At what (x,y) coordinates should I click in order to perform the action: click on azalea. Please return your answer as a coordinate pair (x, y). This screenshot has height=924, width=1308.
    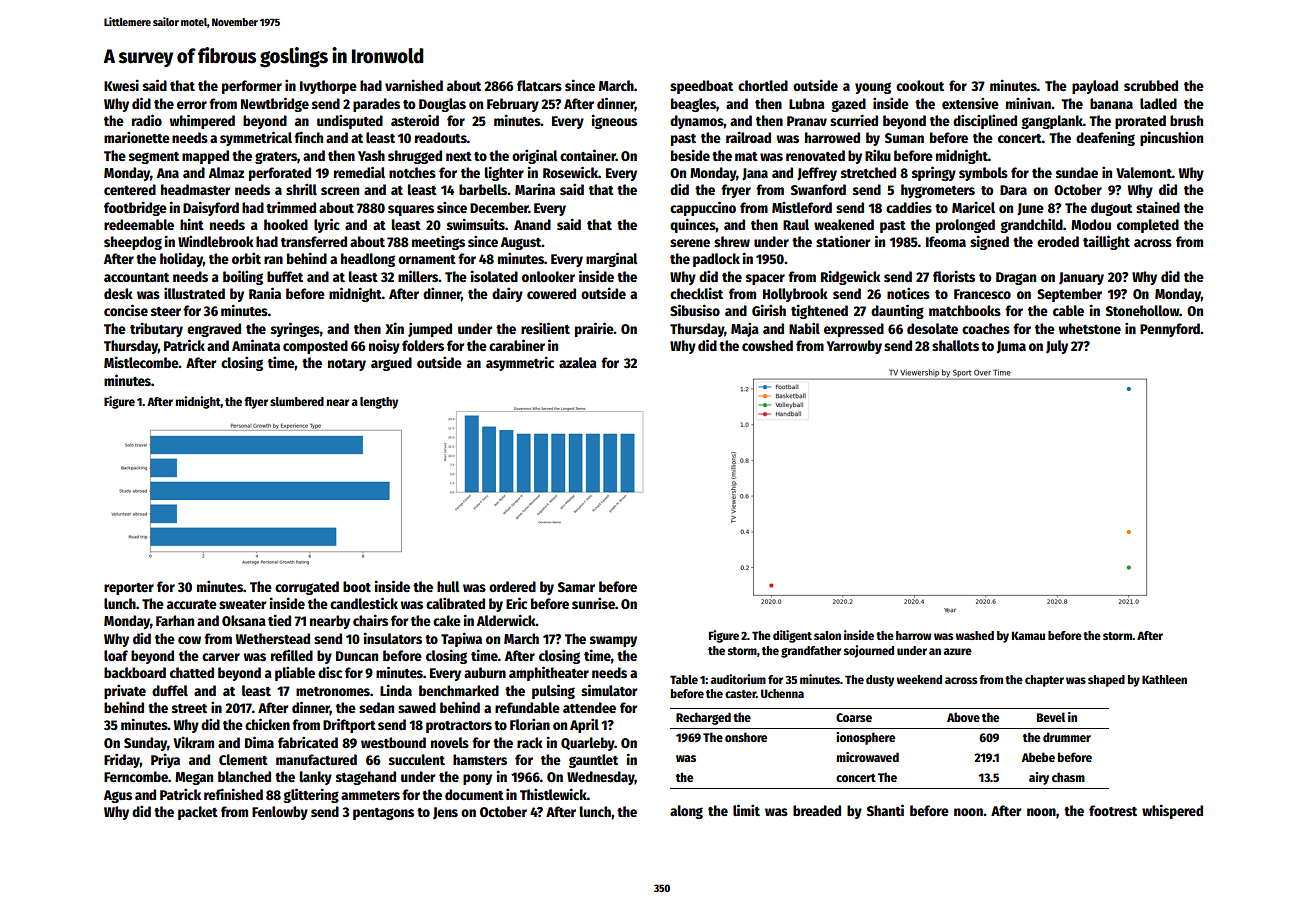
    Looking at the image, I should click on (578, 362).
